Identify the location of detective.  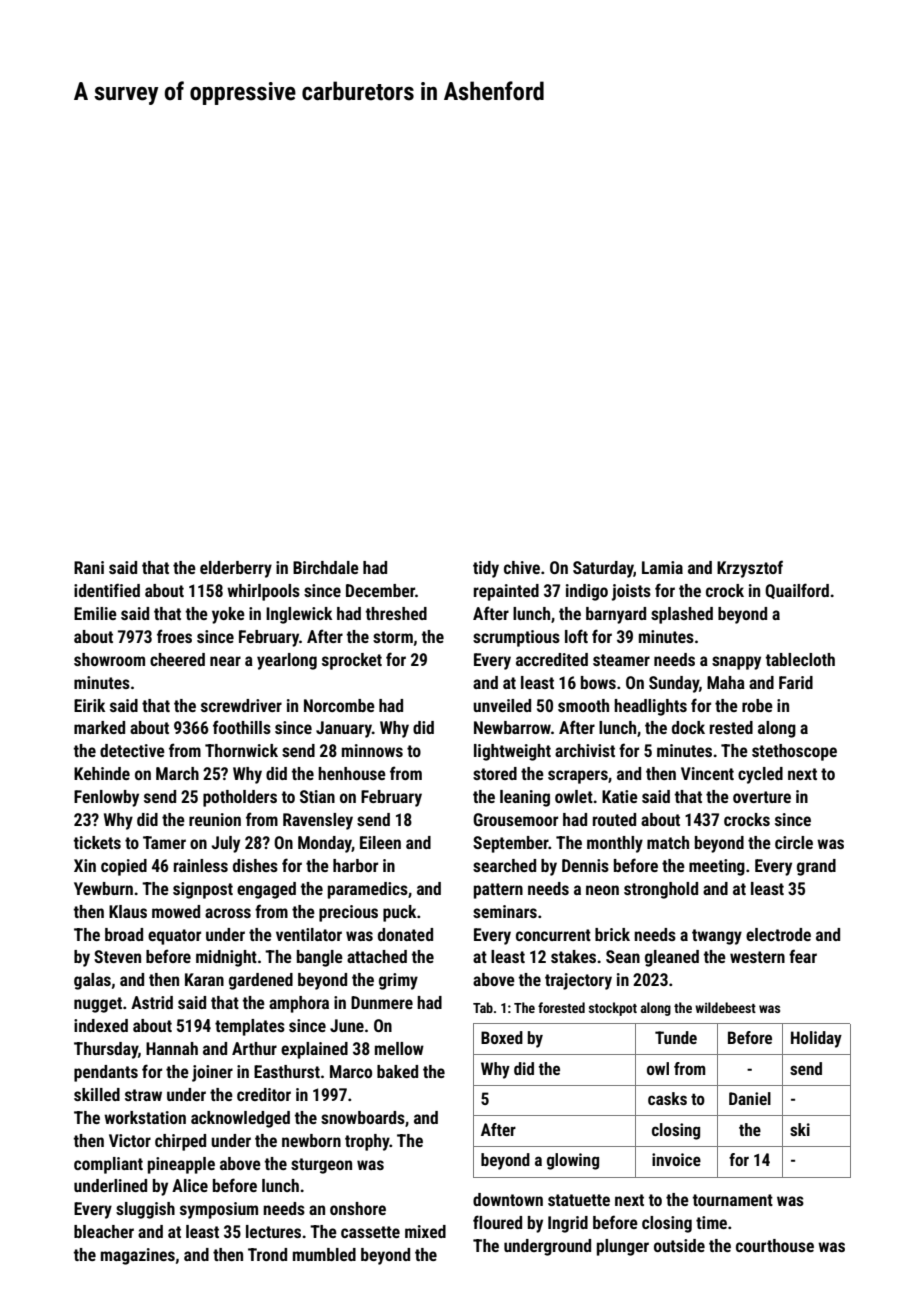
(132, 750).
